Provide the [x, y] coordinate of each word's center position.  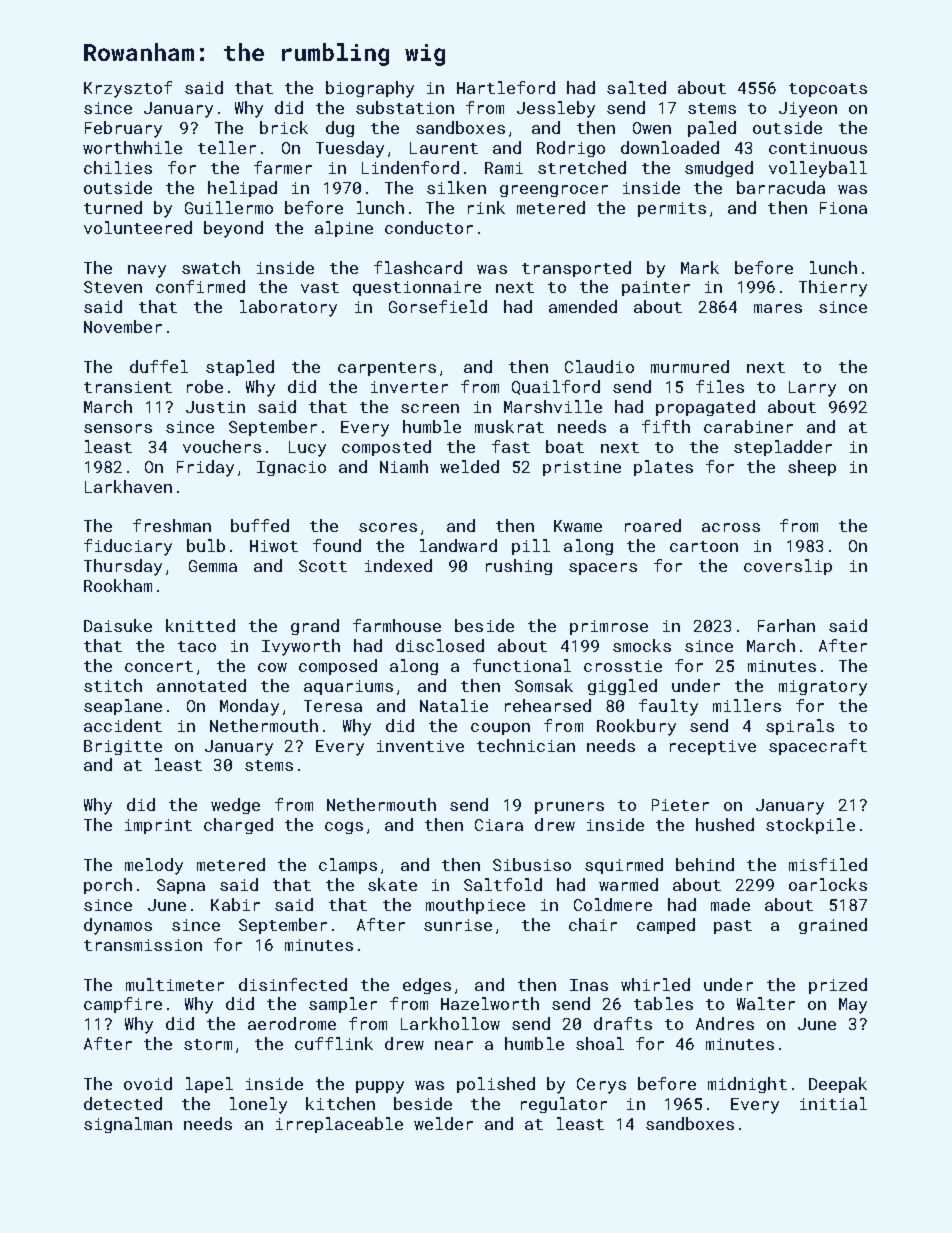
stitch [113, 685]
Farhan [786, 625]
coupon [500, 729]
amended [583, 306]
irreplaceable [339, 1125]
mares [778, 308]
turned [113, 207]
